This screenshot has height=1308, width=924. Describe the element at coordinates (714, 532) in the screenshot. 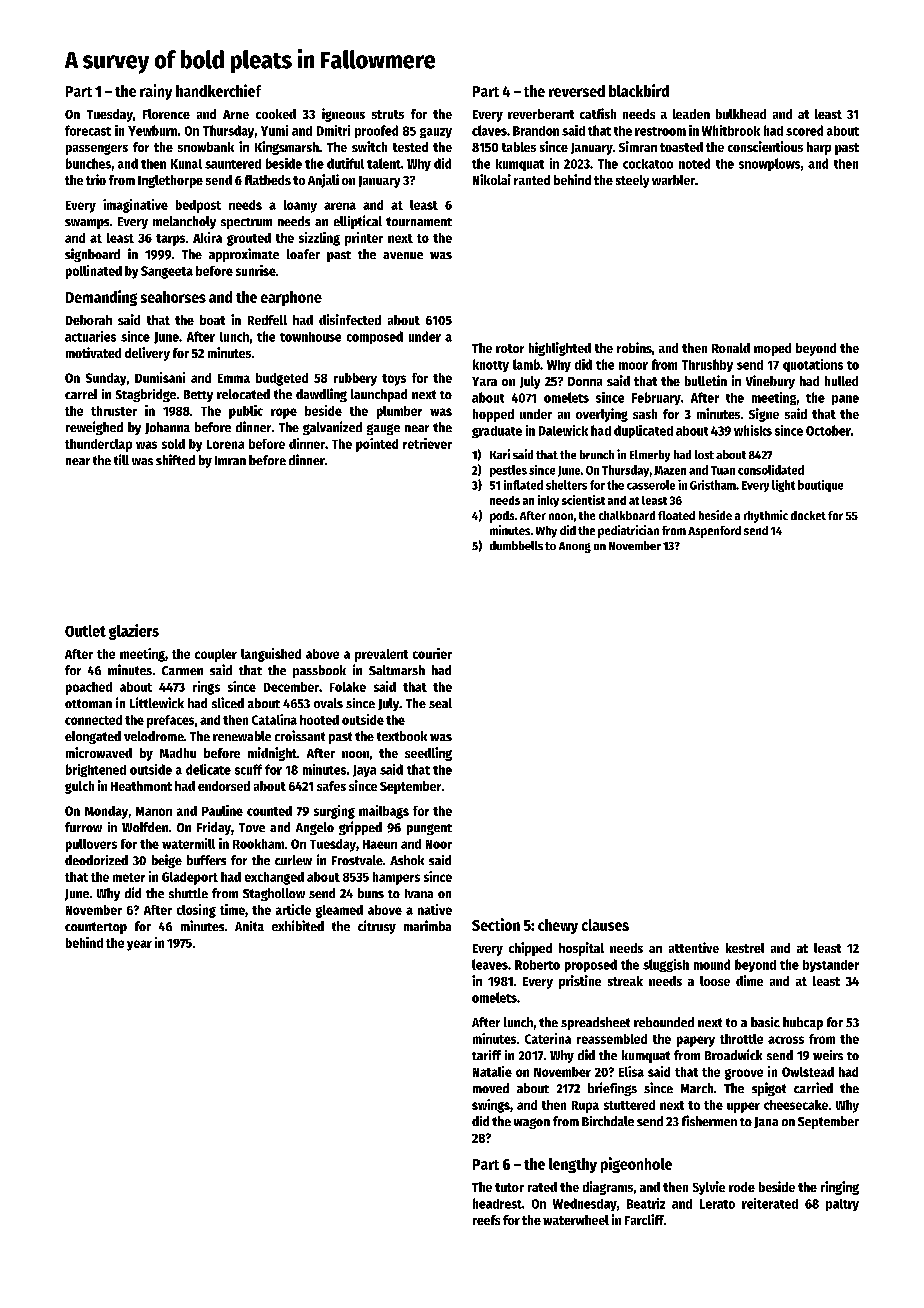

I see `Aspenford` at that location.
